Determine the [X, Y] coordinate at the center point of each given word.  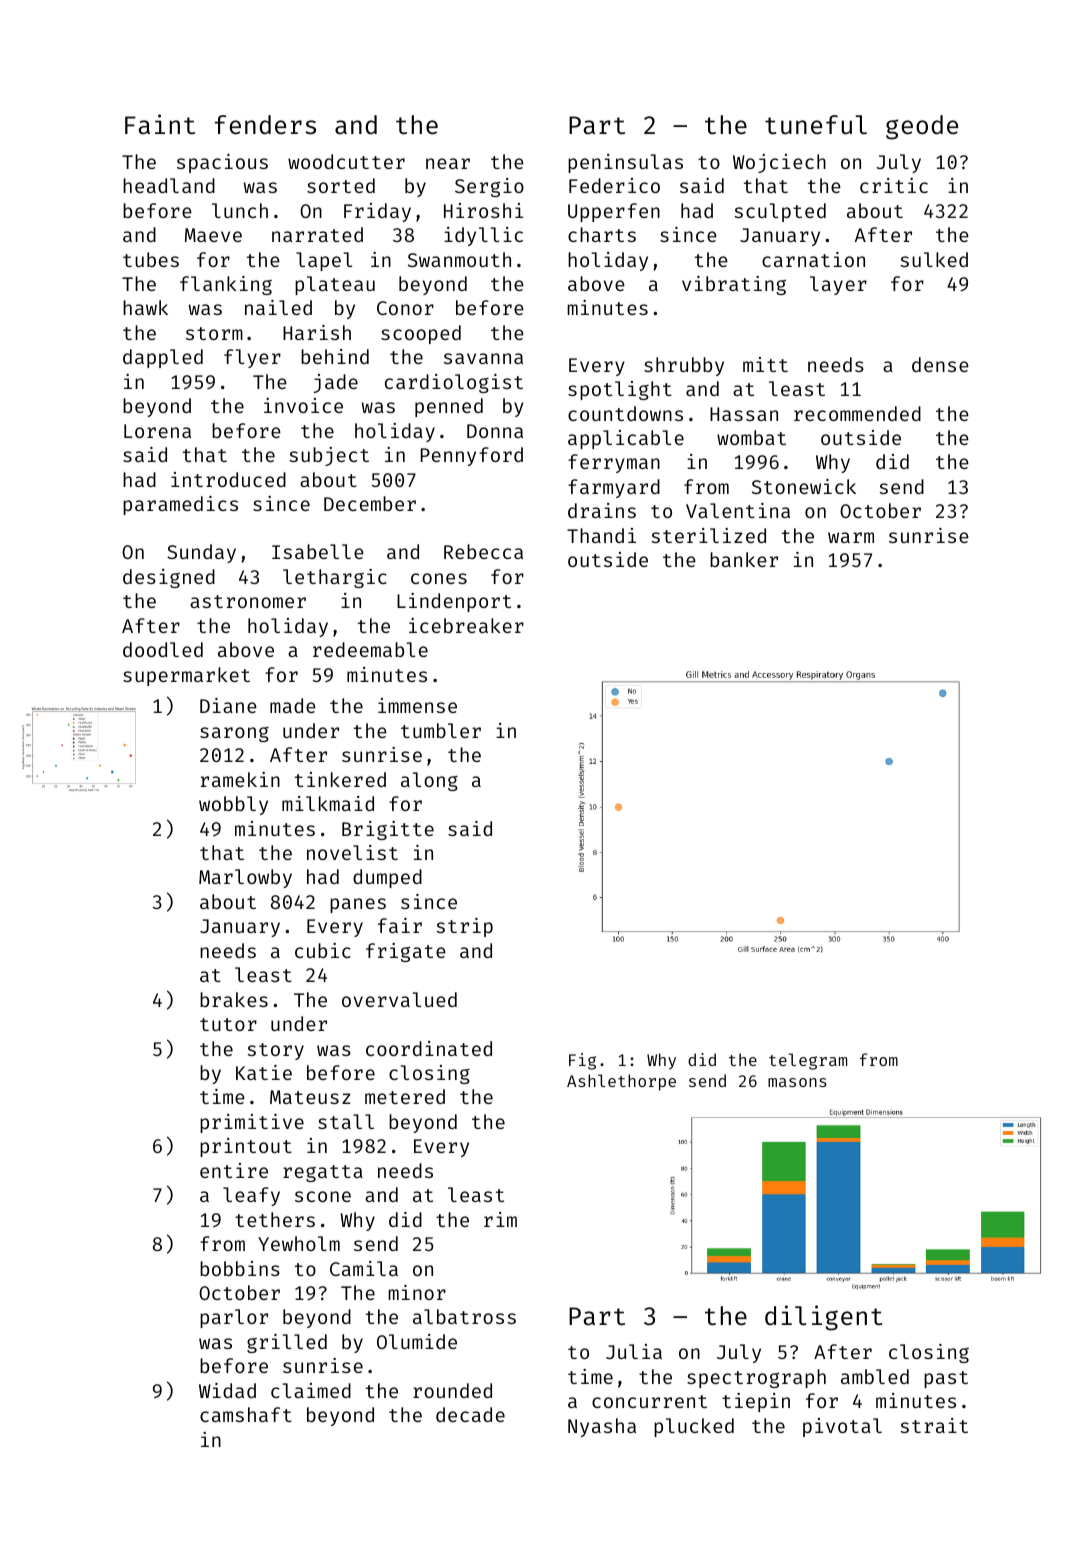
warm [851, 537]
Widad [227, 1390]
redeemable [370, 649]
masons [797, 1082]
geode [922, 127]
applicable [626, 439]
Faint [160, 124]
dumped [387, 878]
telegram [808, 1061]
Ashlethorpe [621, 1082]
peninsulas [625, 163]
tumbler [441, 730]
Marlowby [245, 878]
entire [234, 1170]
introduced [228, 479]
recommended [857, 413]
